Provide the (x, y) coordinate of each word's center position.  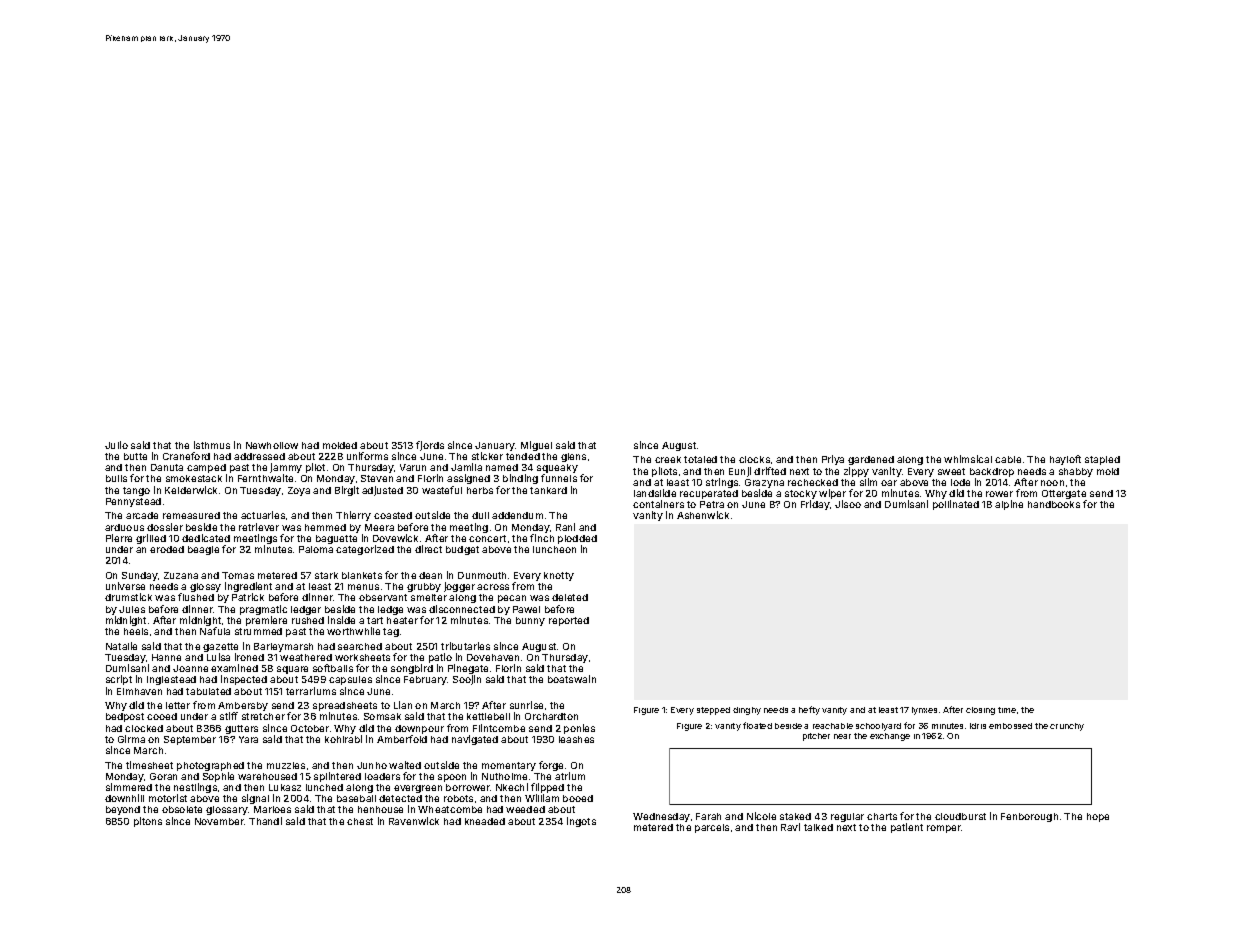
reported (569, 621)
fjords (430, 446)
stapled (1102, 460)
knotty (559, 576)
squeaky (557, 468)
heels (136, 631)
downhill (124, 798)
